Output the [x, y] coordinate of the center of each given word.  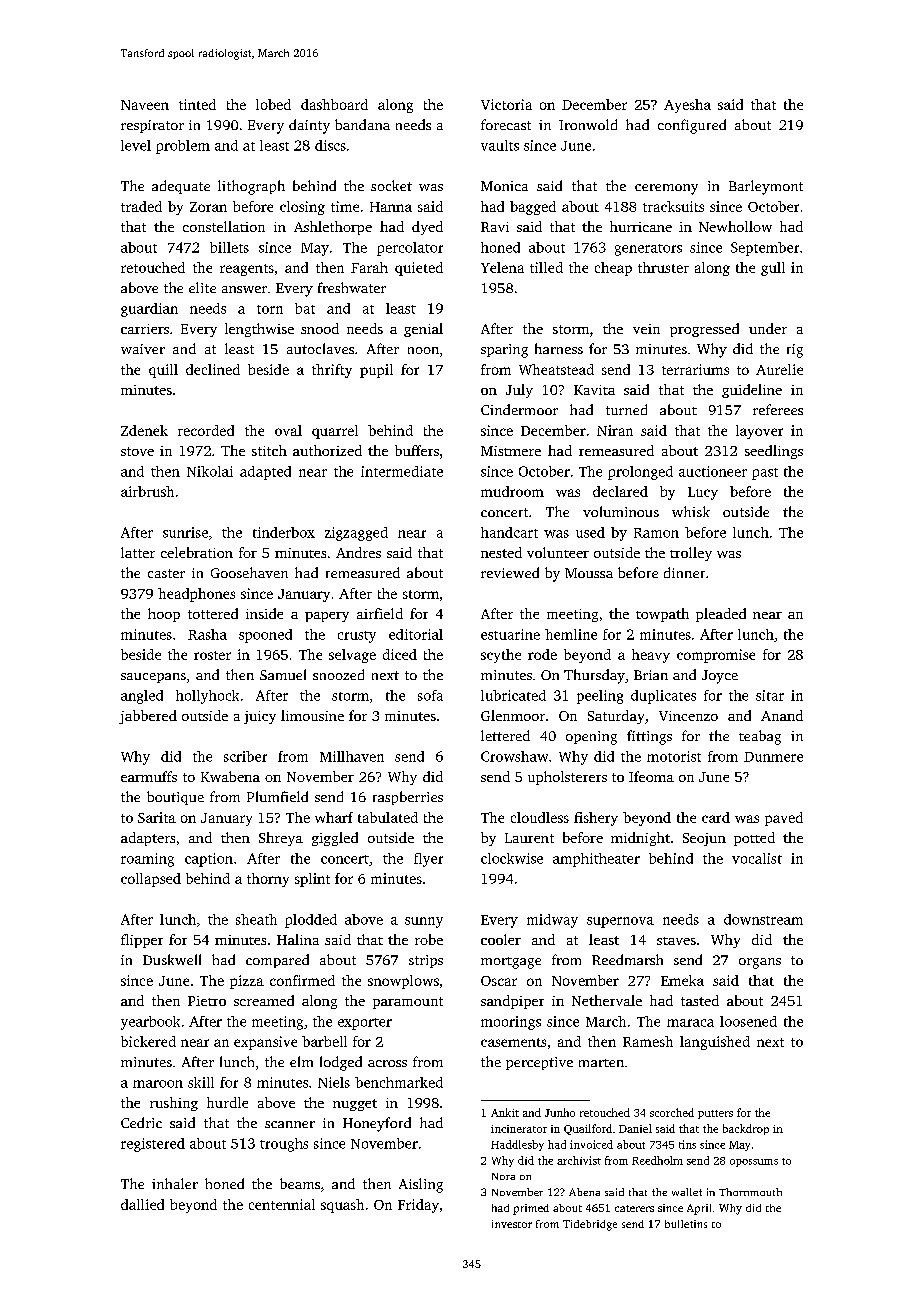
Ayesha [687, 106]
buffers [417, 450]
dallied [142, 1204]
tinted [197, 104]
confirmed [302, 980]
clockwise [512, 858]
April [699, 1209]
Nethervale [607, 1000]
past [765, 474]
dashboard [334, 104]
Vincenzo [688, 716]
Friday [418, 1206]
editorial [416, 634]
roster [212, 655]
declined [213, 369]
